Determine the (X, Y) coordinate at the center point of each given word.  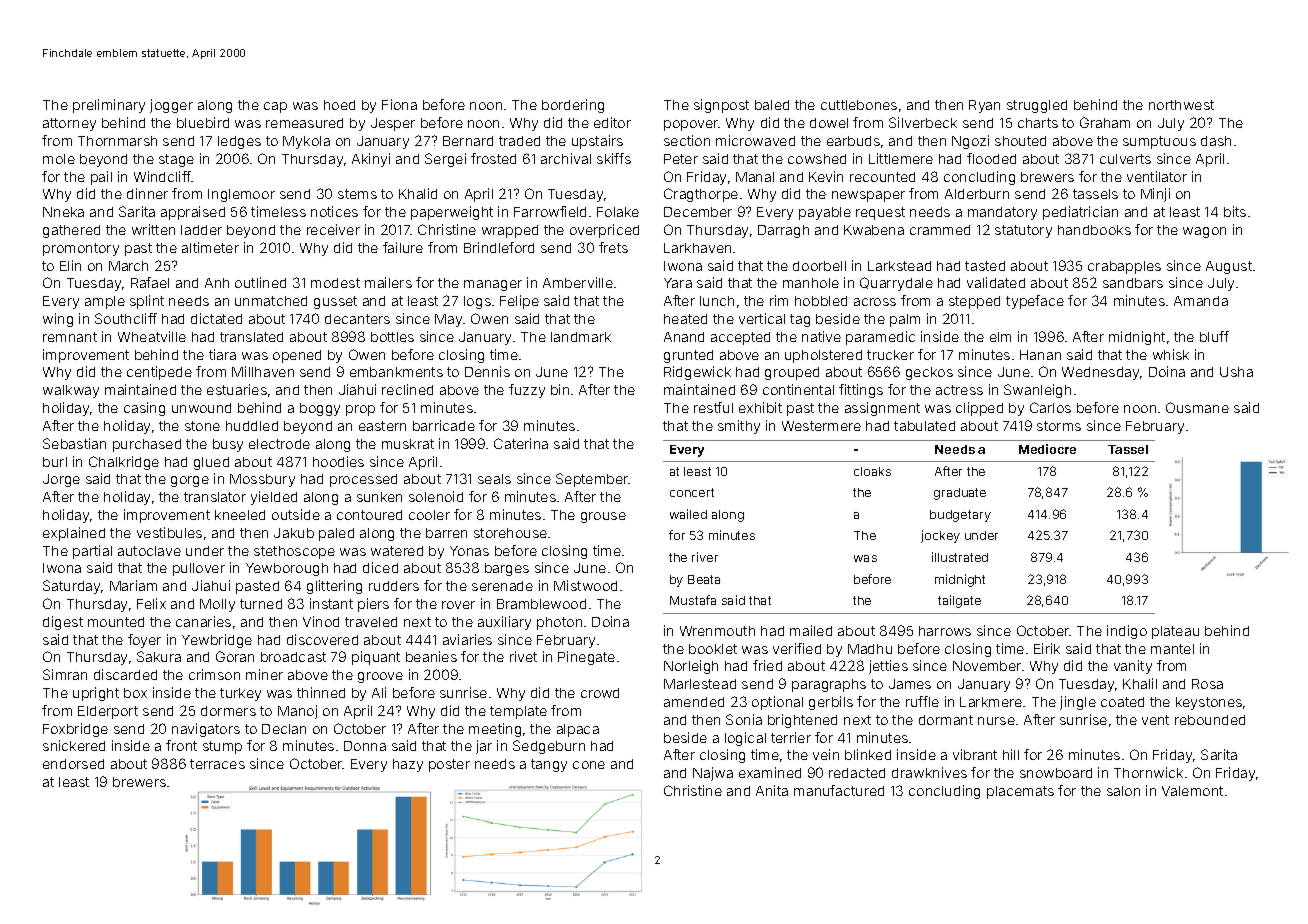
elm (1000, 337)
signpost (721, 106)
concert (692, 492)
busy (228, 445)
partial (92, 552)
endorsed (73, 764)
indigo (1127, 632)
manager (493, 285)
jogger (171, 106)
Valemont (1192, 791)
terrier (791, 737)
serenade (502, 586)
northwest (1181, 105)
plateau (1175, 632)
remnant (70, 337)
